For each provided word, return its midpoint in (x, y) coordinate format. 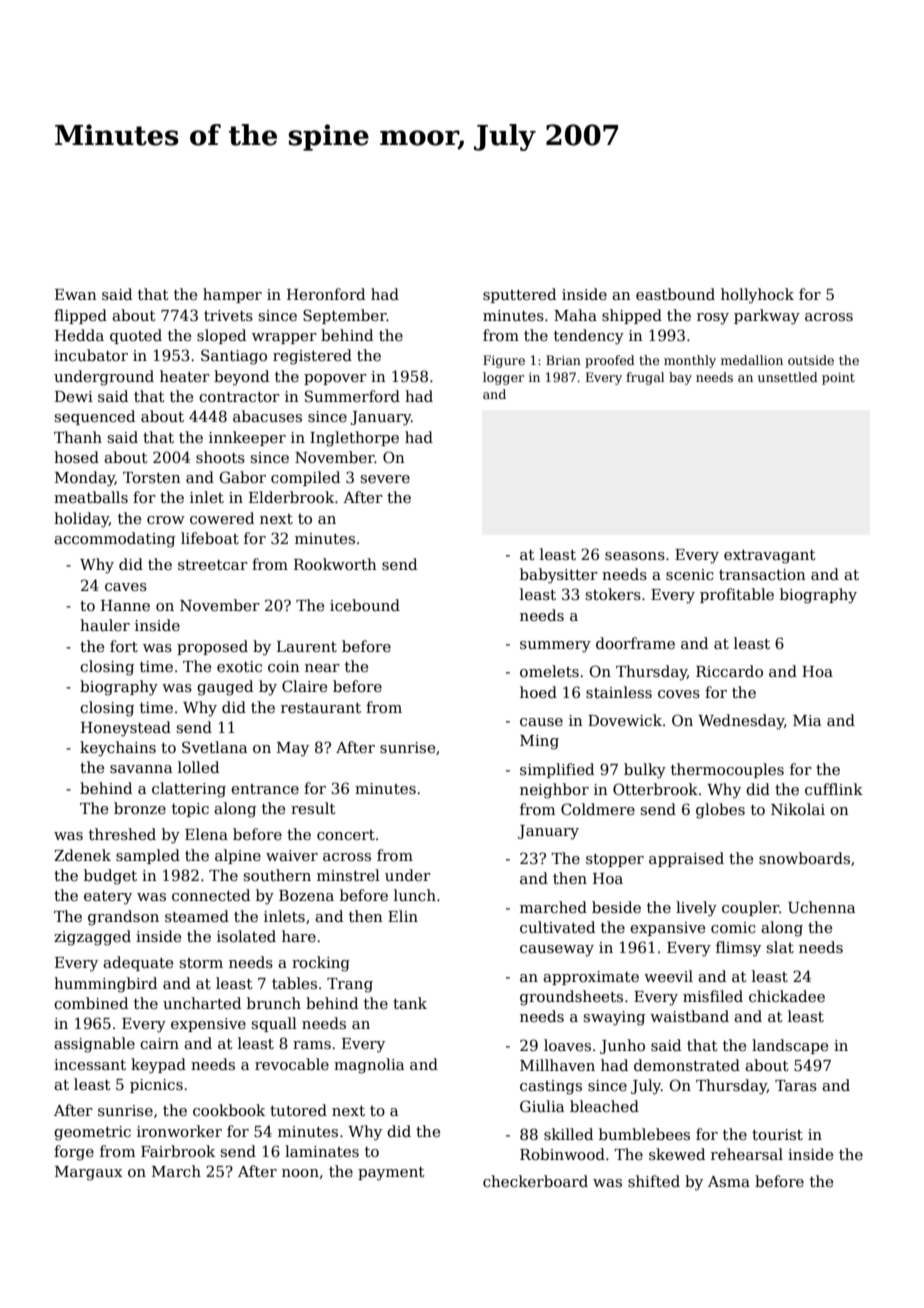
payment (391, 1174)
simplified (557, 770)
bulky (645, 771)
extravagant (770, 557)
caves (126, 587)
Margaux (89, 1173)
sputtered (519, 295)
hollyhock (757, 296)
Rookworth (335, 564)
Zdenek (82, 855)
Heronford (326, 294)
